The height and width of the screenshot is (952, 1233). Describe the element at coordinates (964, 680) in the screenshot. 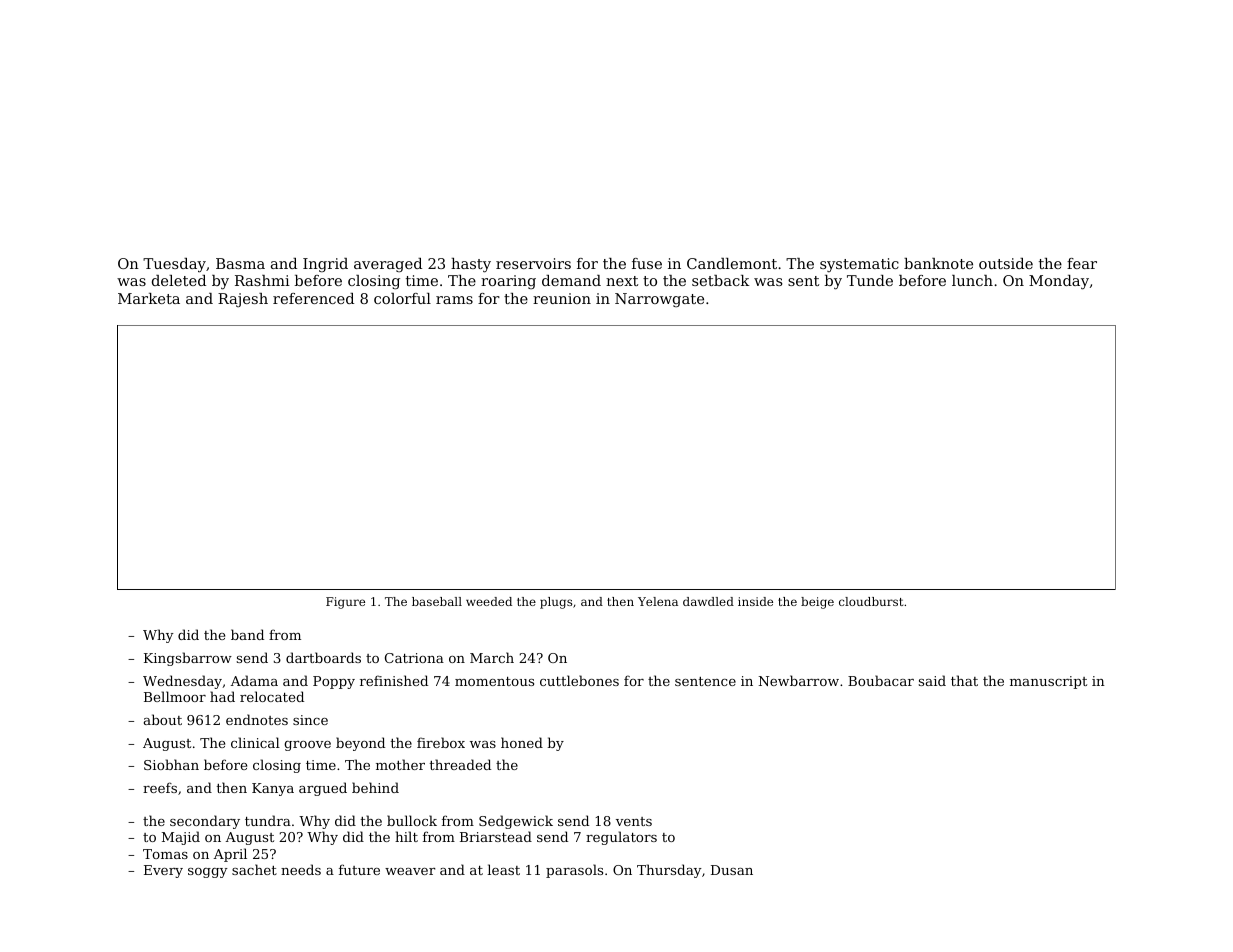

I see `that` at that location.
